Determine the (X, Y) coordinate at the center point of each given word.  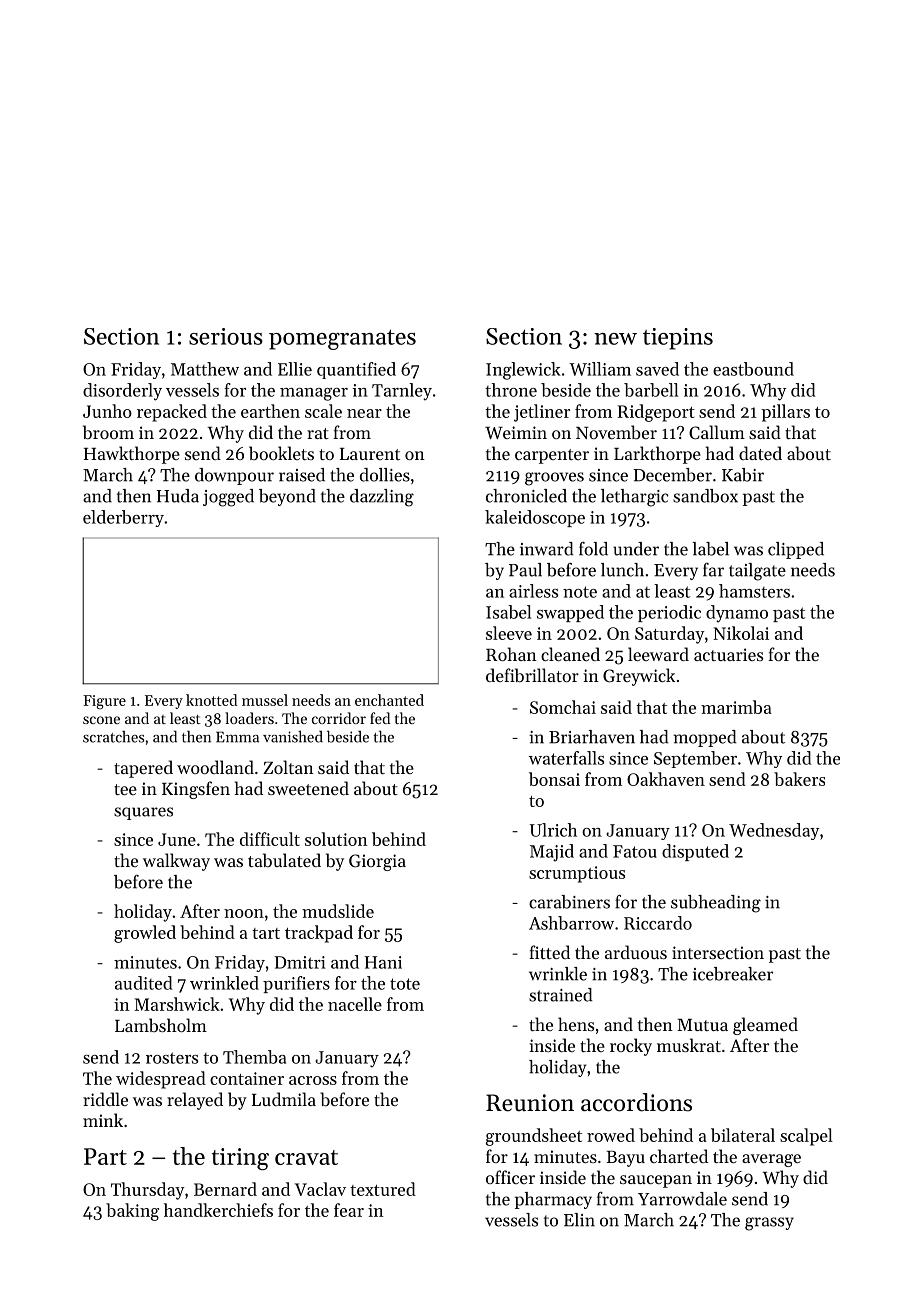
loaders (249, 718)
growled (145, 934)
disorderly (122, 392)
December (672, 475)
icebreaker (733, 974)
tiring (240, 1159)
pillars (785, 413)
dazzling (382, 498)
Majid (552, 853)
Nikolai (741, 633)
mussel (265, 700)
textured (383, 1189)
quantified (356, 370)
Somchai (563, 707)
